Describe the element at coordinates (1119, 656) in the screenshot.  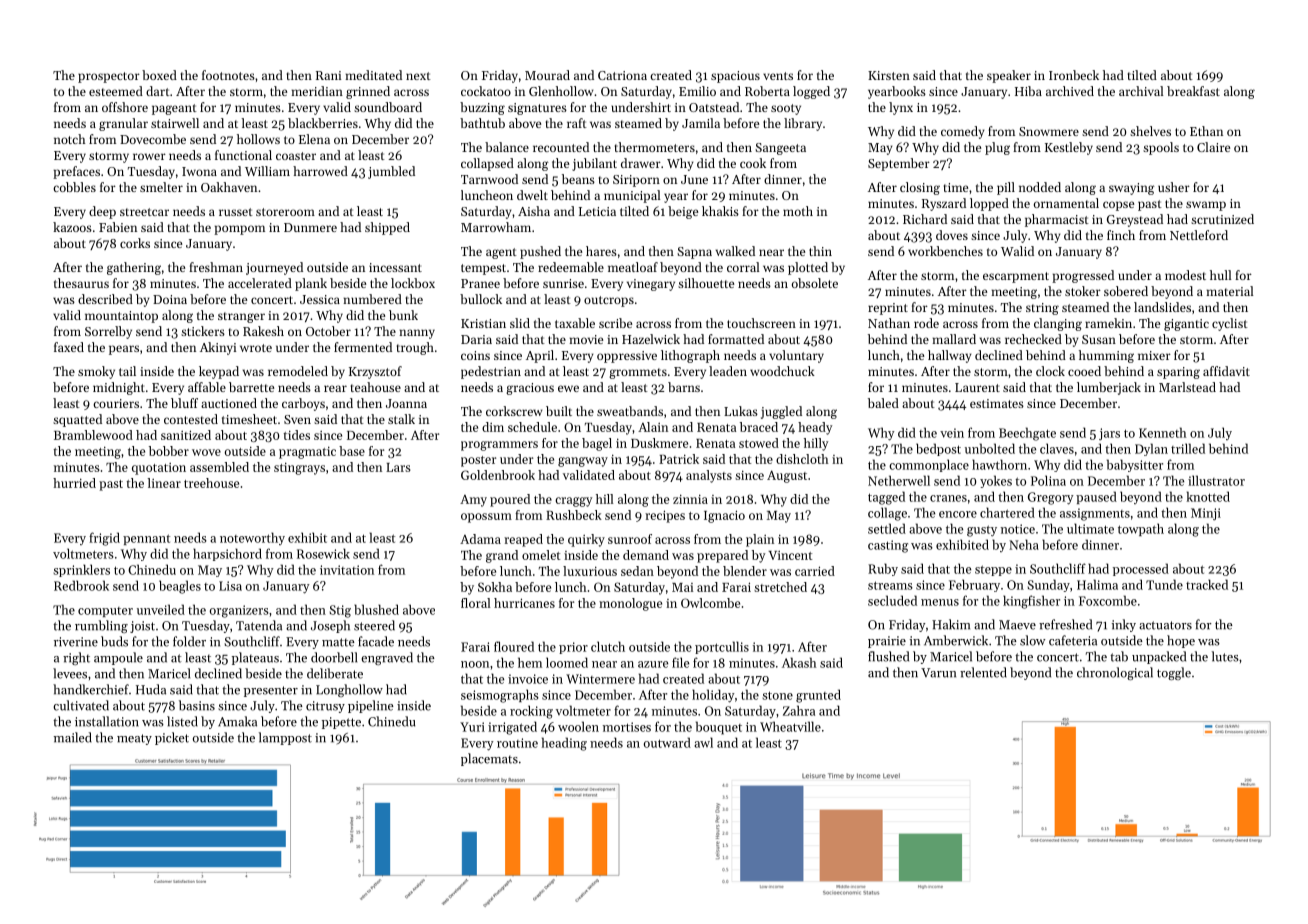
I see `tab` at that location.
